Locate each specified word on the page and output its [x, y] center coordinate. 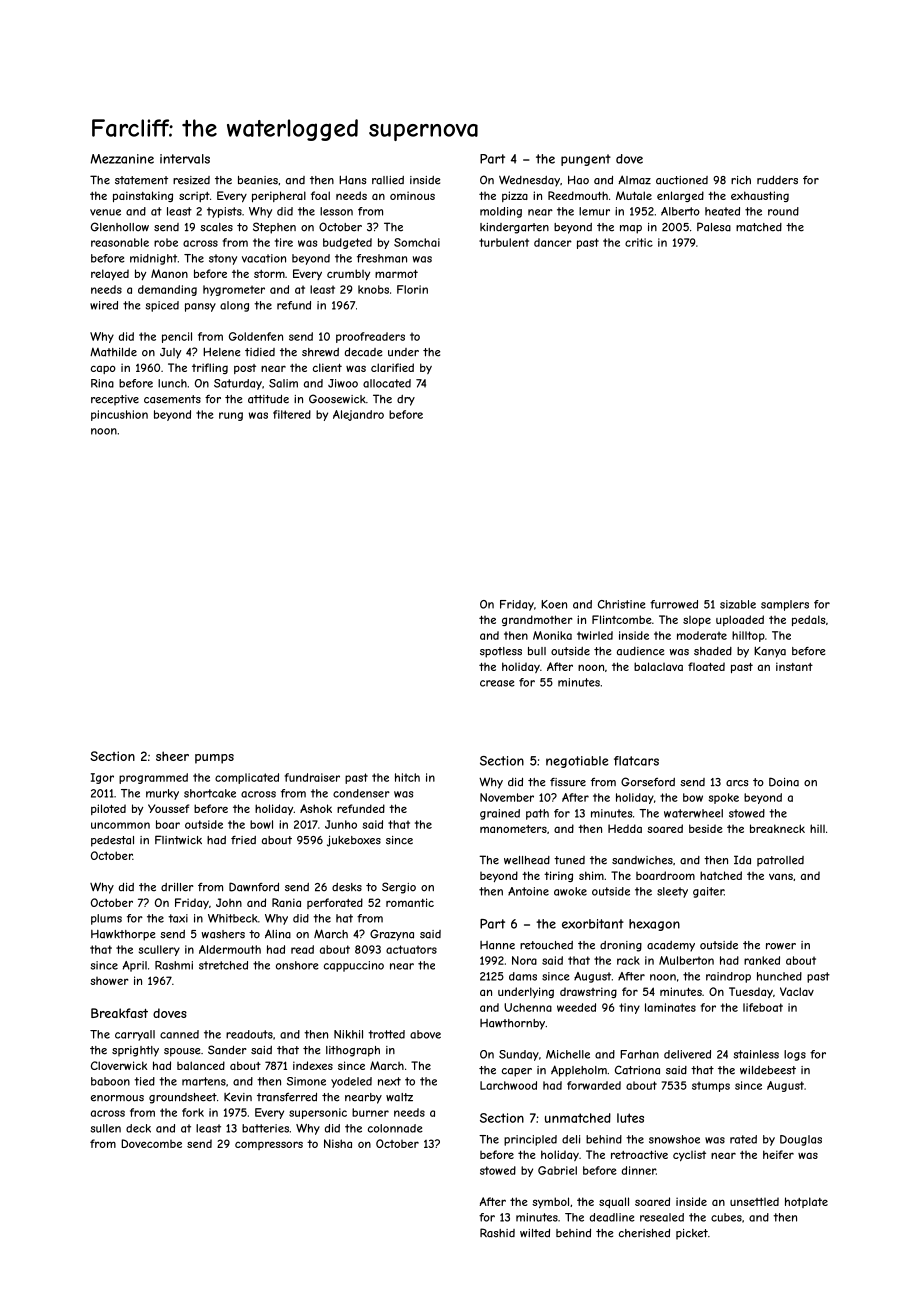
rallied [388, 180]
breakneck [777, 828]
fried [243, 840]
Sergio [399, 888]
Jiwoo [343, 383]
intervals [185, 159]
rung [231, 416]
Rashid [497, 1233]
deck [138, 1128]
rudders [777, 180]
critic [639, 242]
